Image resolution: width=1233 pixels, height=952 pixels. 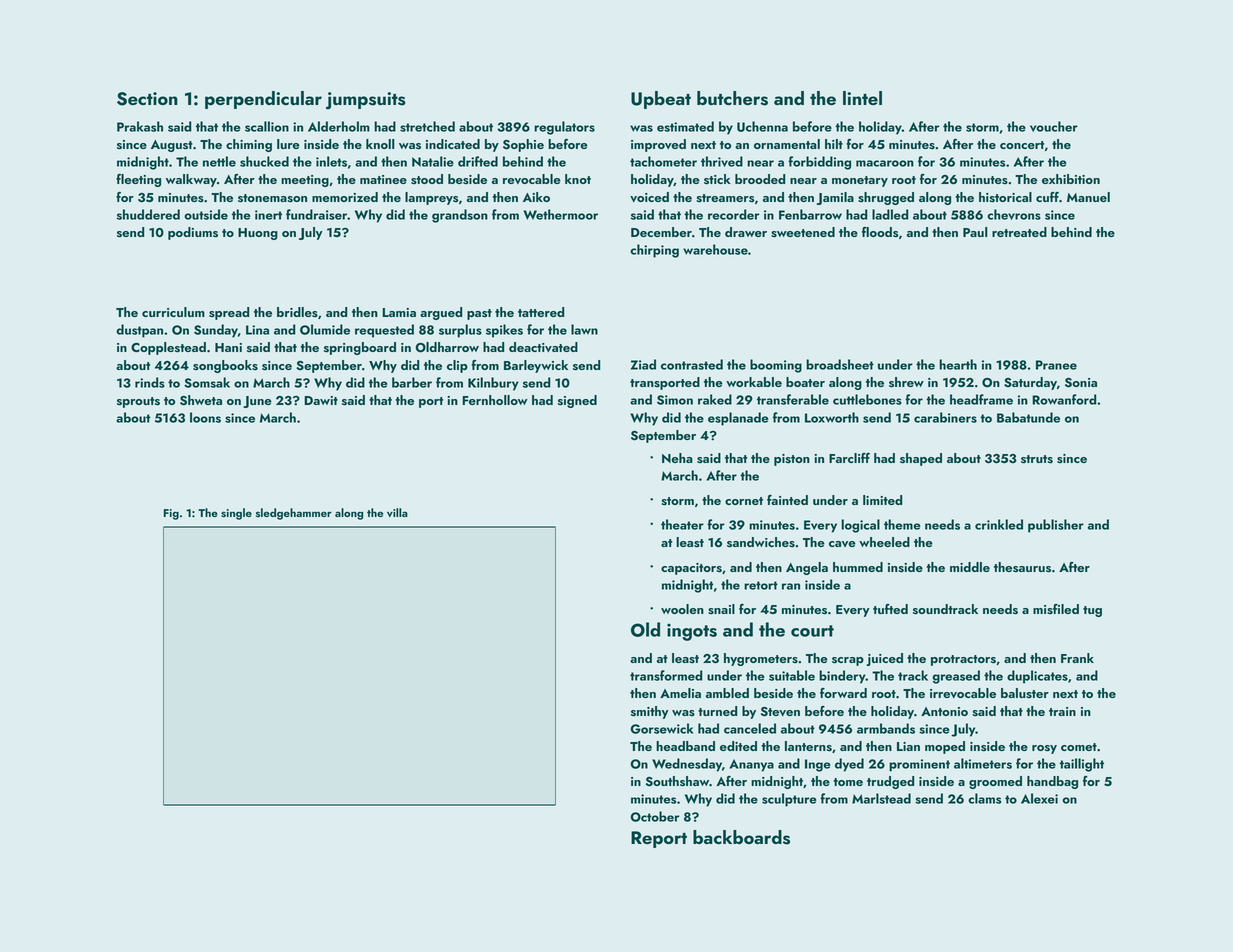 I want to click on recorder, so click(x=733, y=214).
